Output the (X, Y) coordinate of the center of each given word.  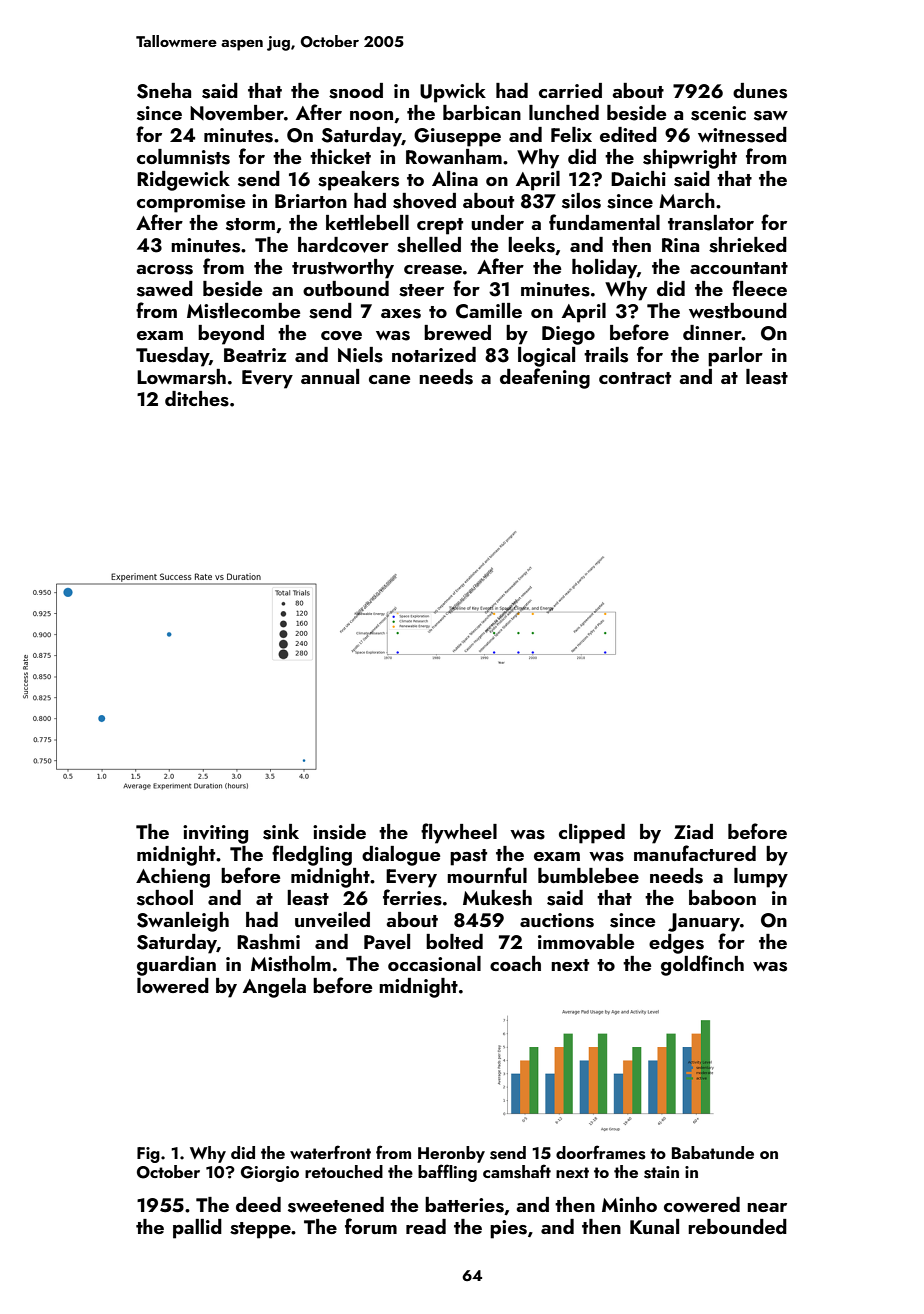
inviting (215, 834)
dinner (712, 332)
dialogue (401, 856)
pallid (197, 1229)
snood (356, 91)
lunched (564, 112)
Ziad (693, 831)
